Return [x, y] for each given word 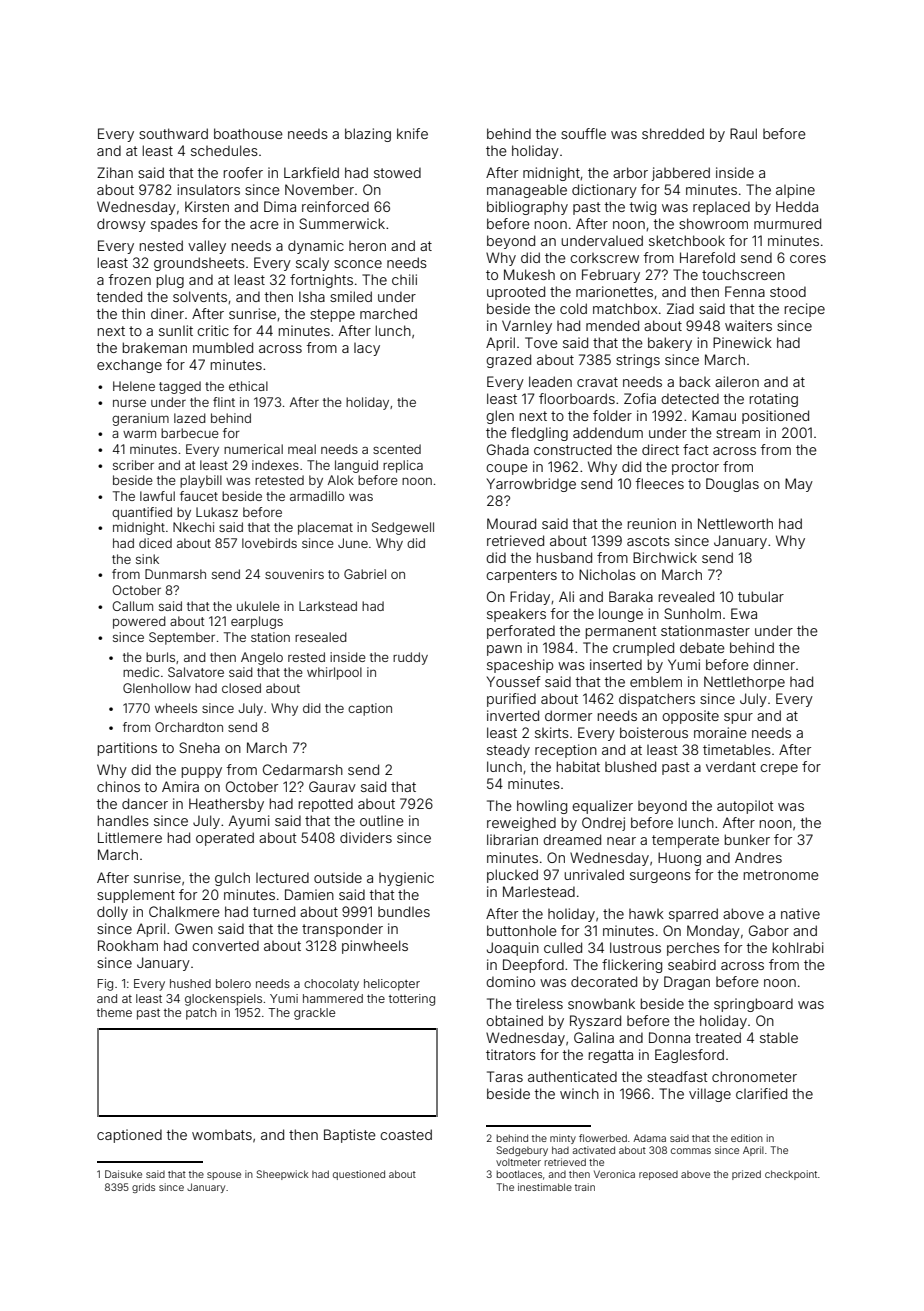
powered [139, 622]
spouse [224, 1176]
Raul [743, 133]
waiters [748, 325]
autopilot [745, 807]
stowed [397, 173]
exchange [129, 366]
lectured [282, 878]
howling [542, 807]
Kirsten [207, 206]
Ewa [744, 613]
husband [564, 557]
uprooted [516, 293]
